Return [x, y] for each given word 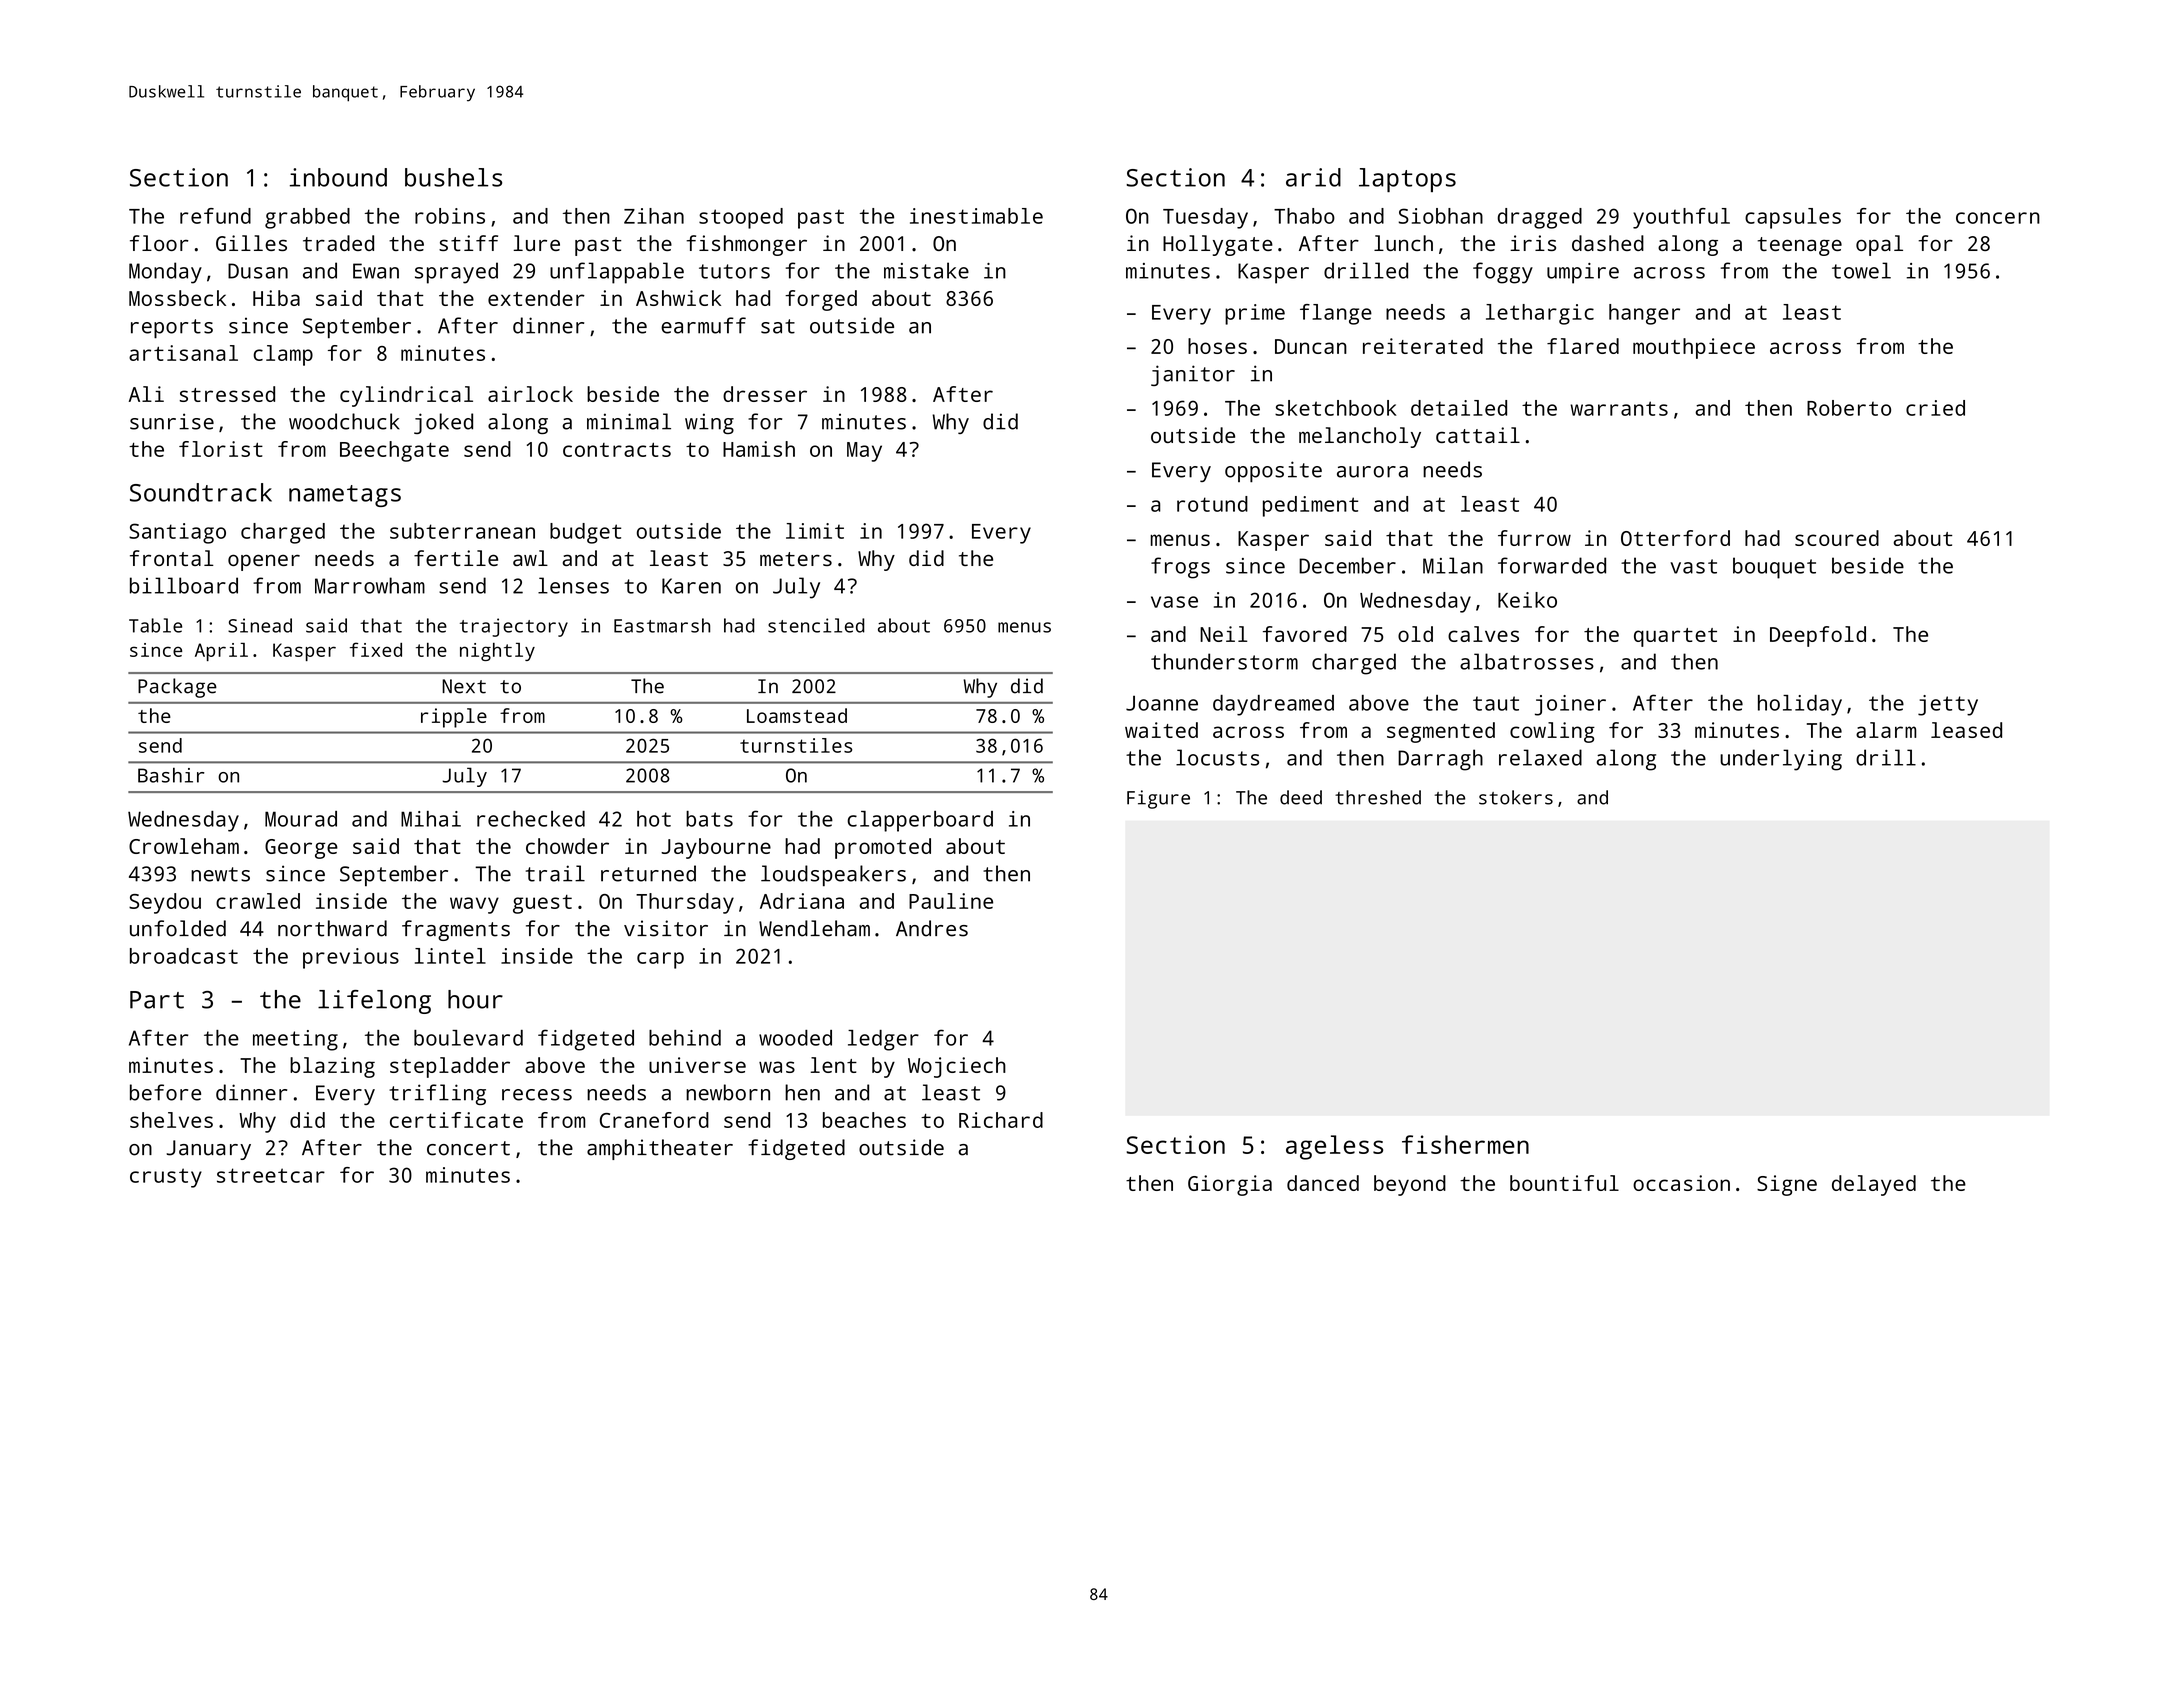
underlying [1781, 760]
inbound [338, 177]
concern [1998, 218]
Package [177, 688]
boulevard [468, 1038]
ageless [1334, 1147]
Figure [1158, 799]
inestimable [976, 216]
